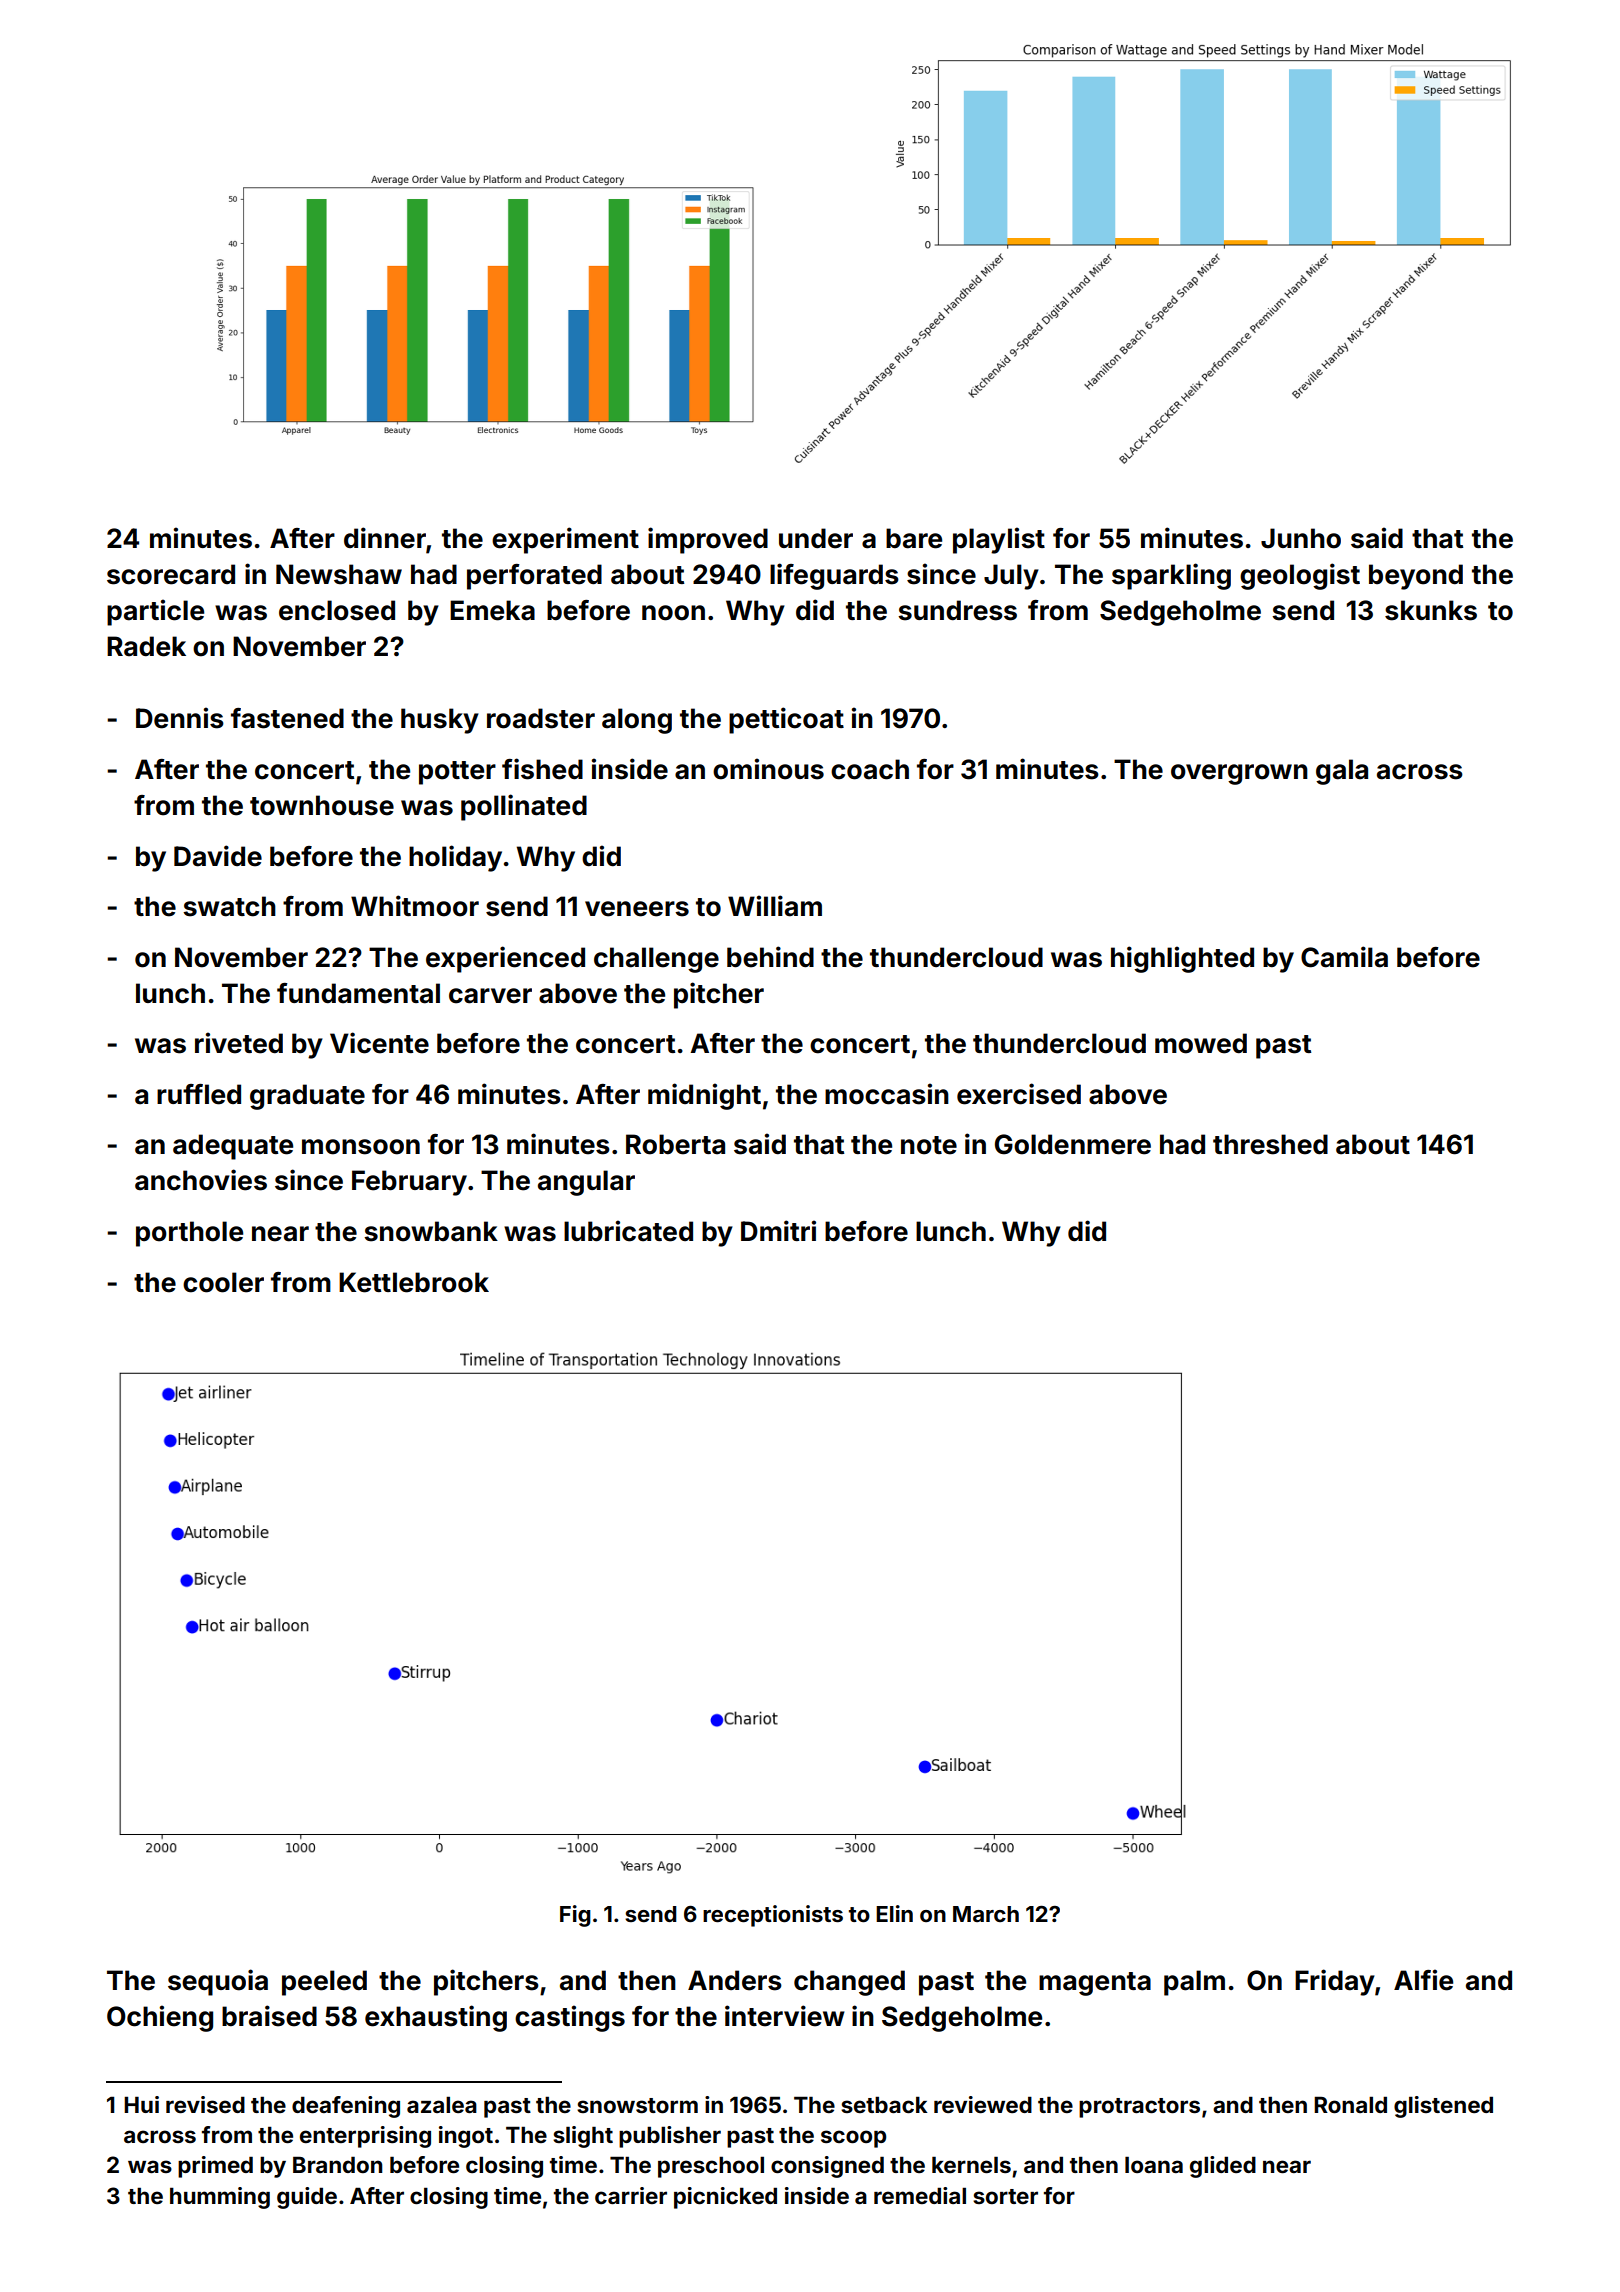  I want to click on Radek, so click(146, 646).
